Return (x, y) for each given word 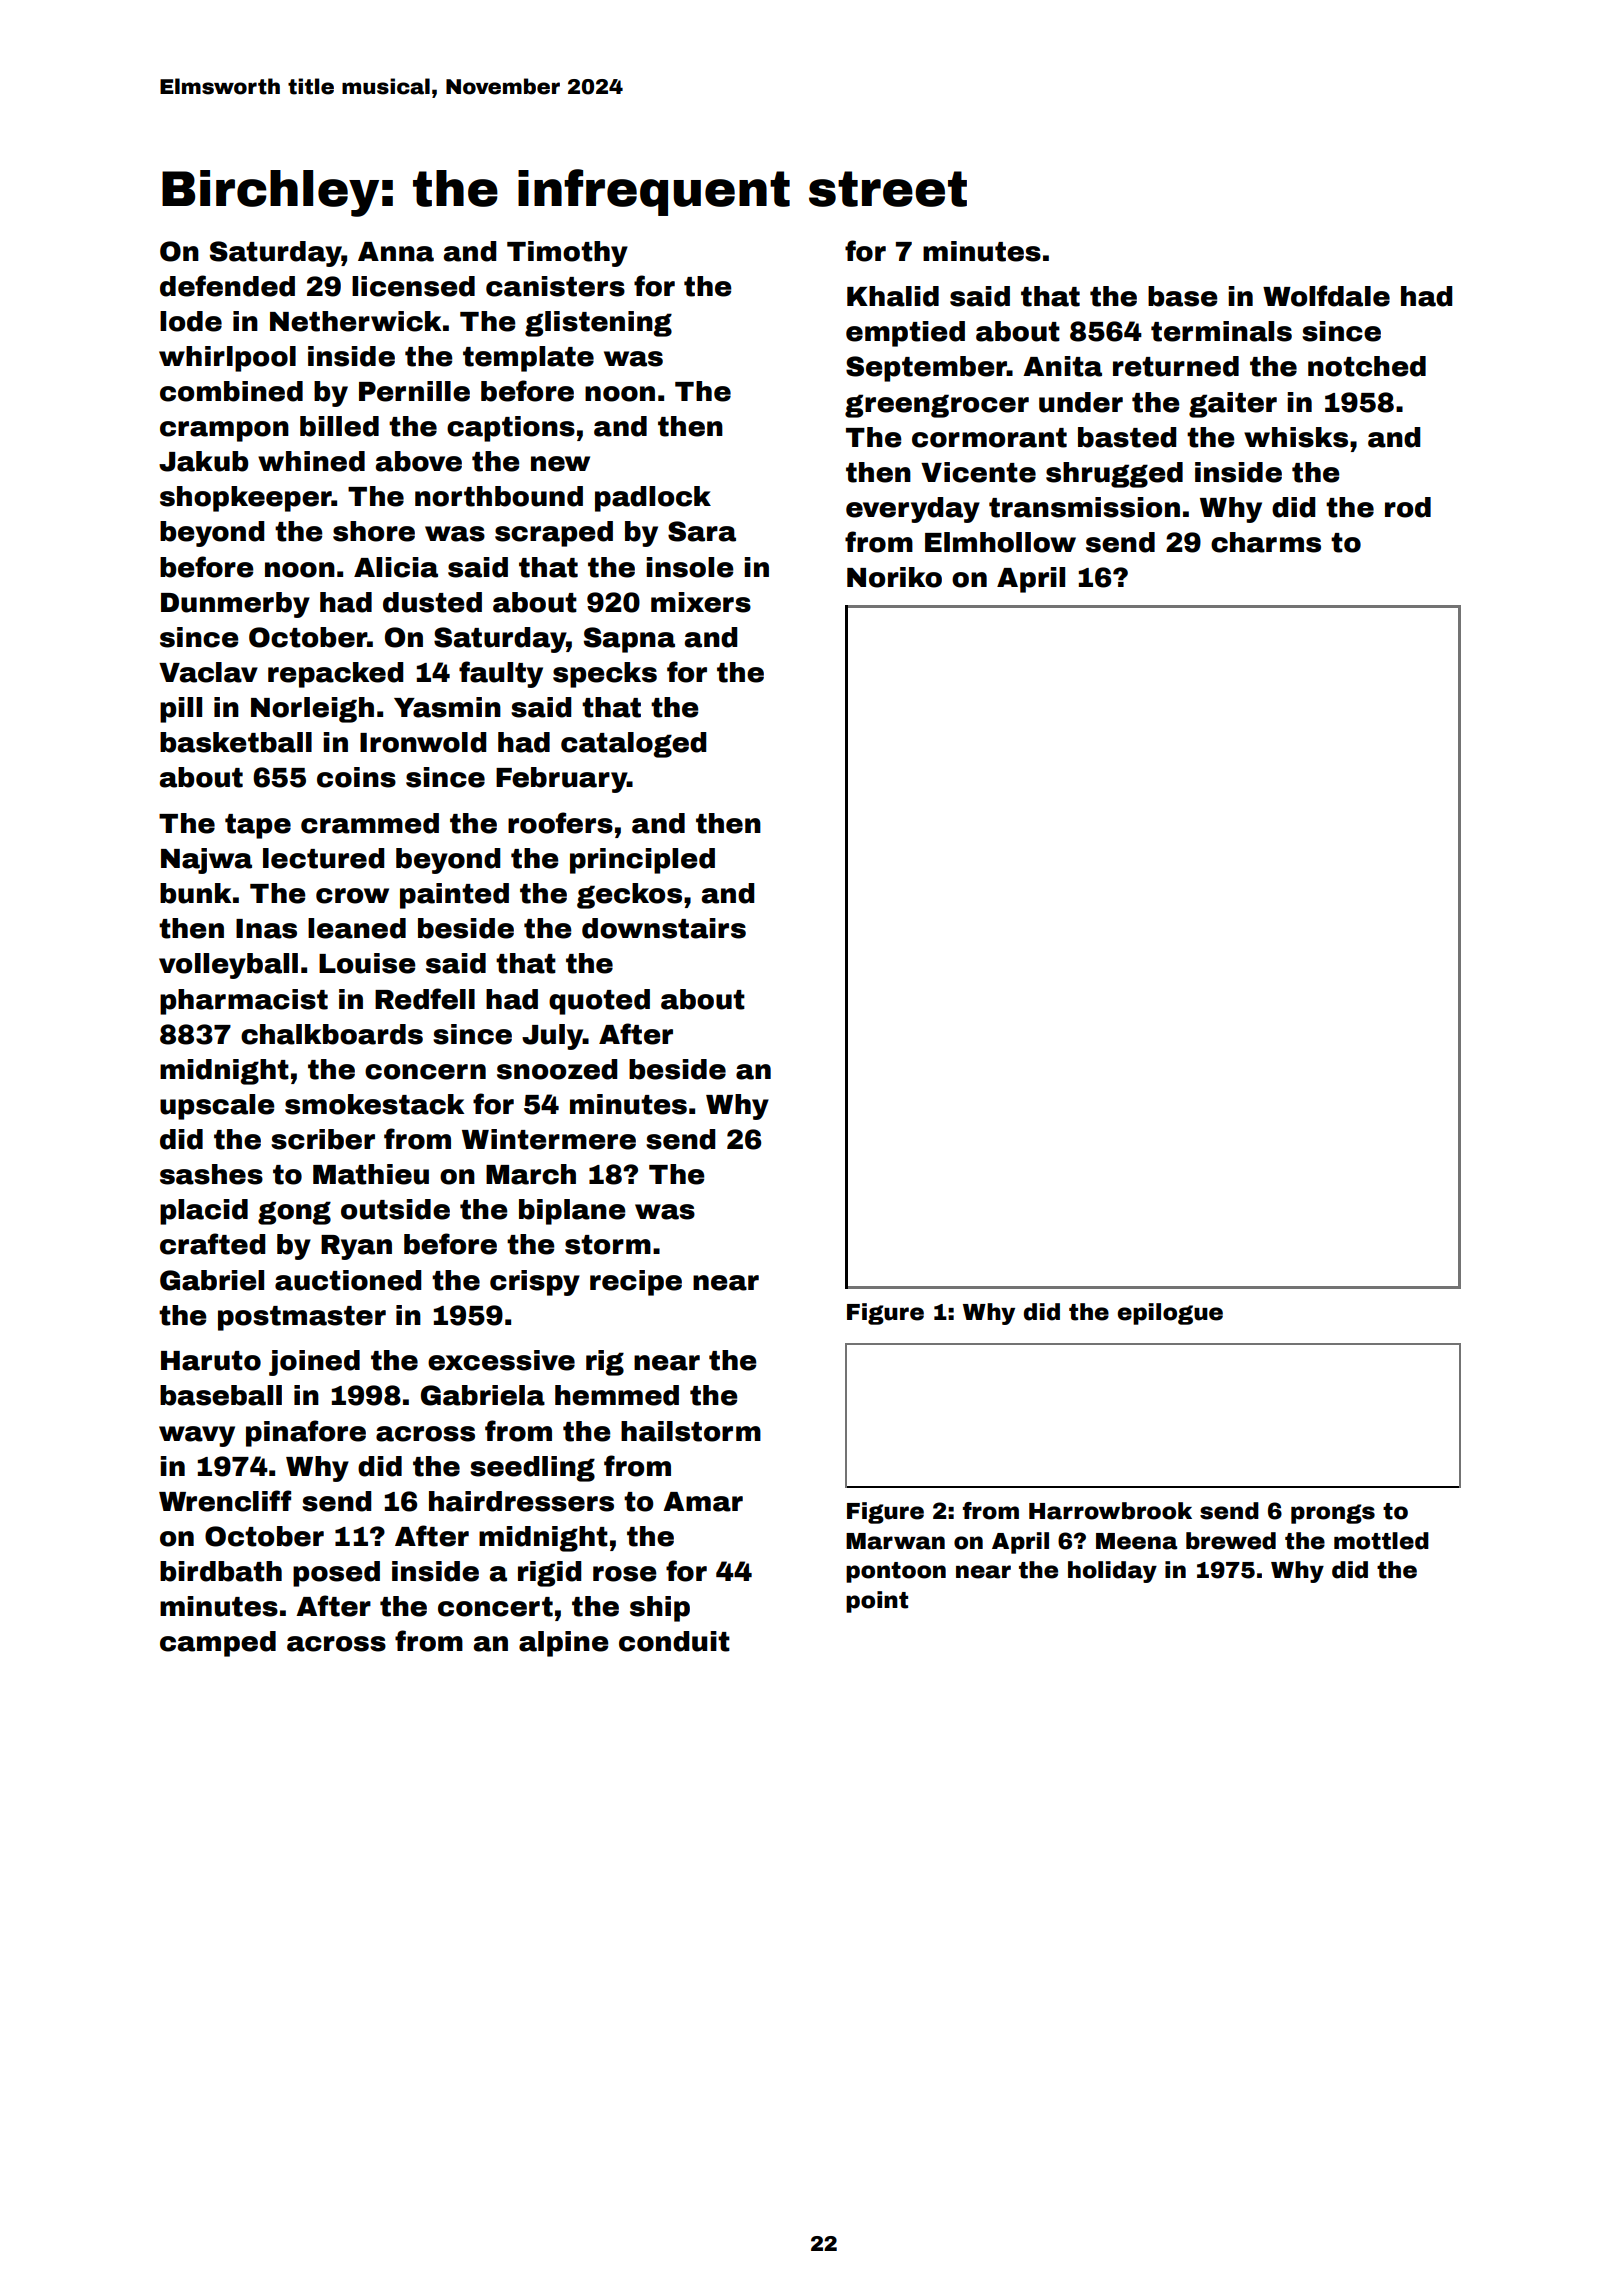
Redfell (425, 999)
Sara (702, 531)
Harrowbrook (1110, 1511)
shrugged (1114, 475)
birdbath (221, 1571)
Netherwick (355, 321)
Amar (703, 1502)
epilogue (1170, 1314)
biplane (572, 1212)
